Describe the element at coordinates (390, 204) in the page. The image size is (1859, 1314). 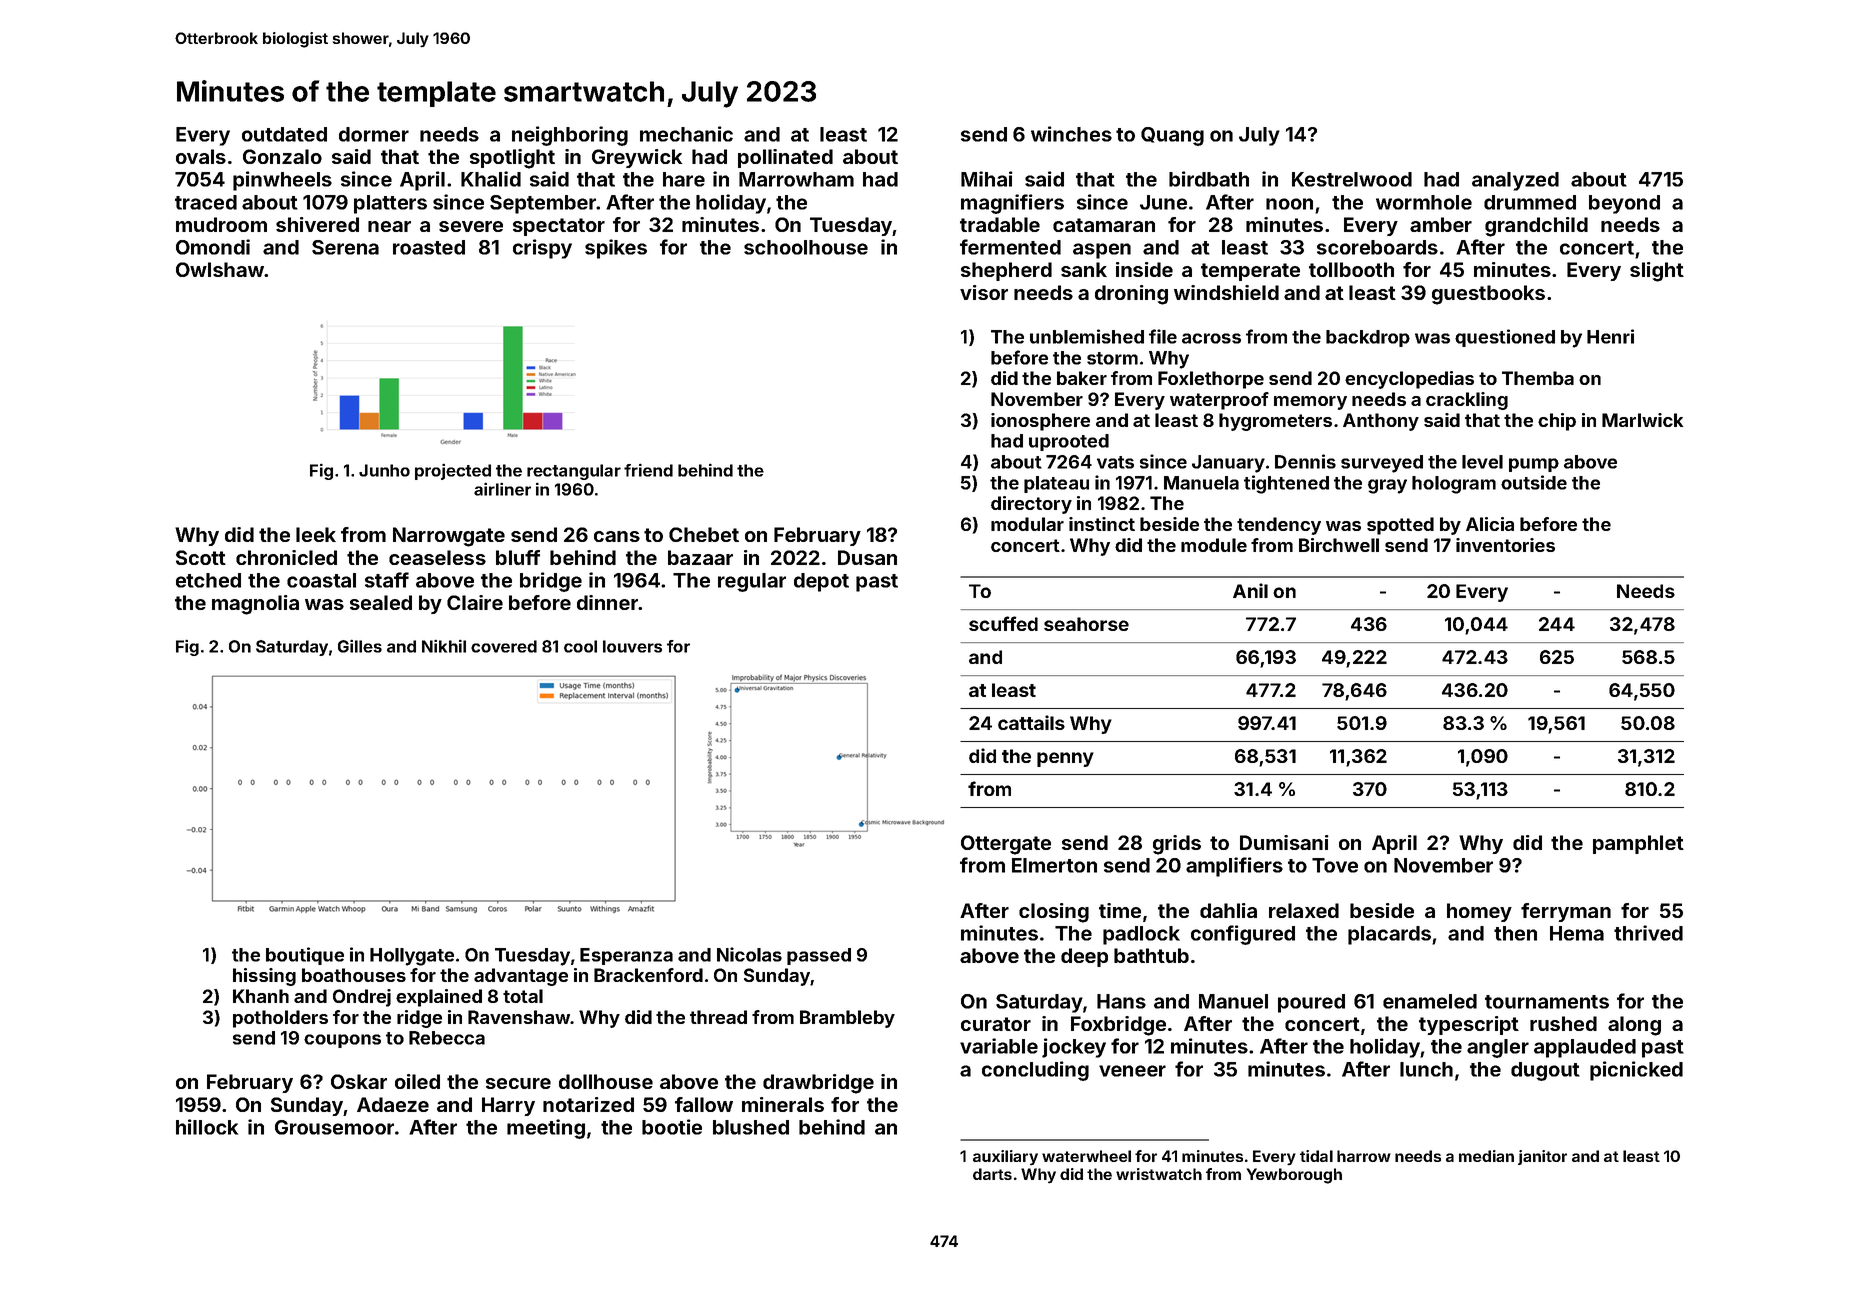
I see `platters` at that location.
